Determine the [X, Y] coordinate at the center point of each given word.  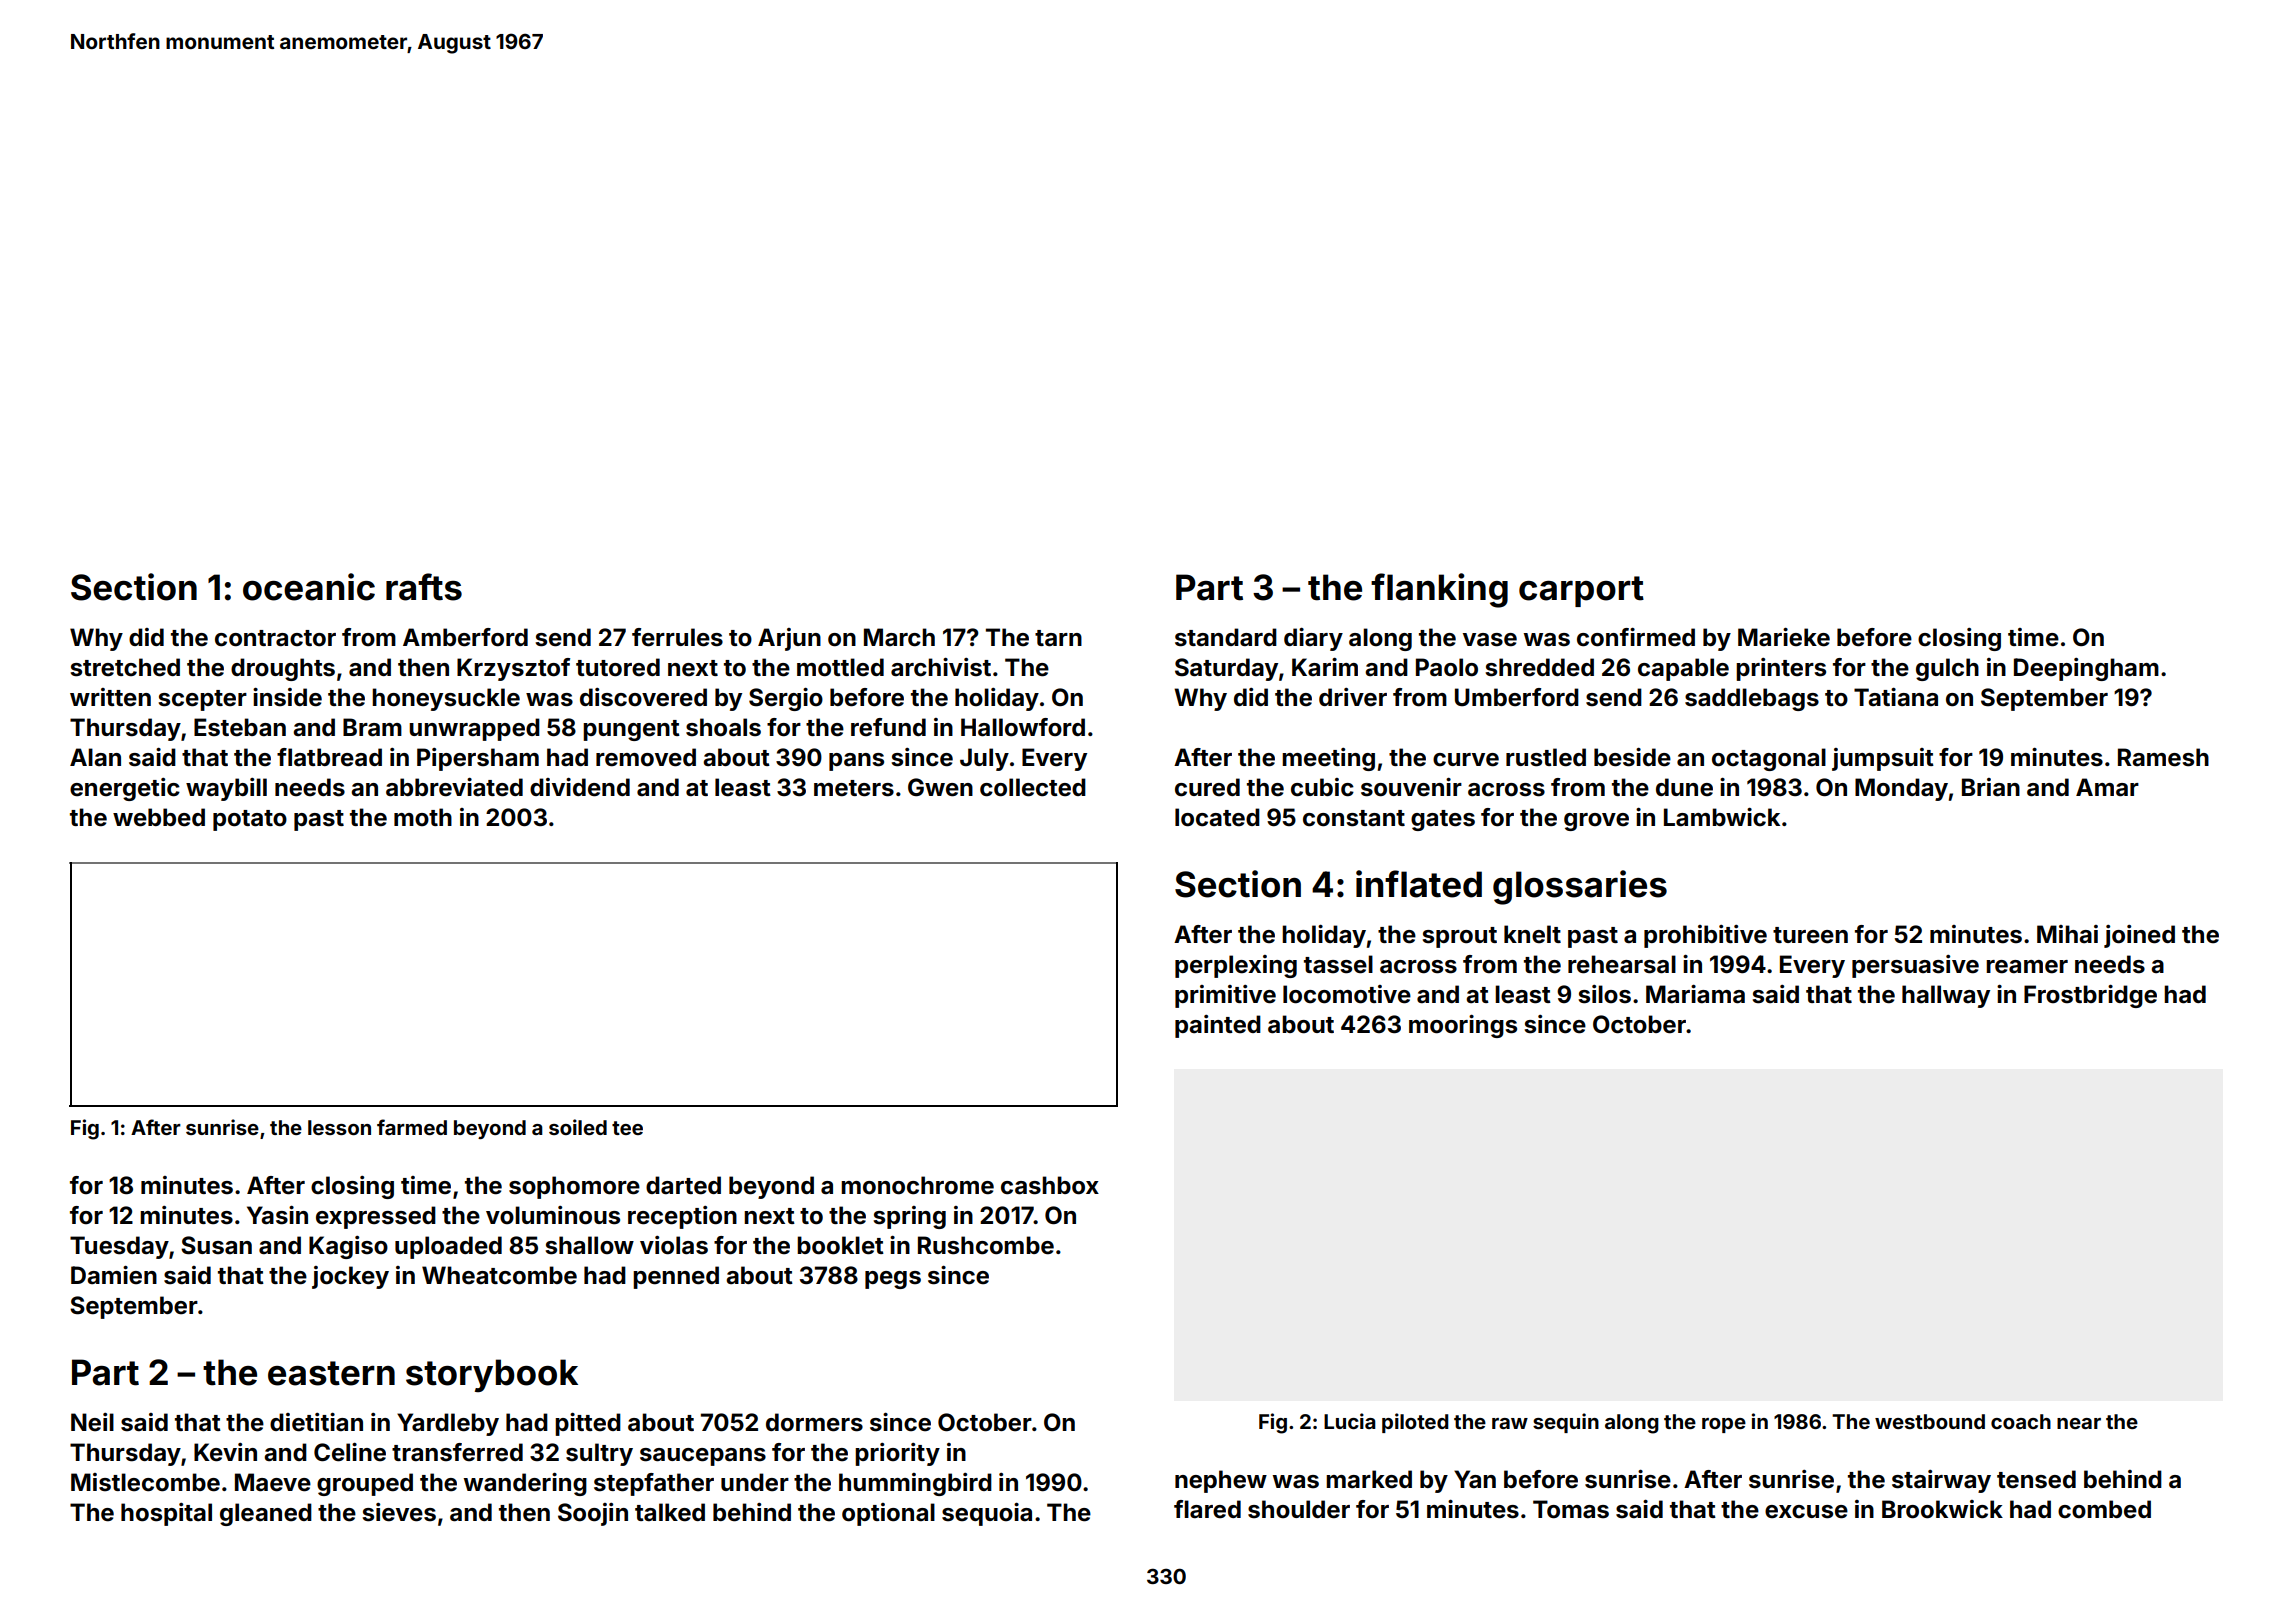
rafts [424, 587]
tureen [1810, 935]
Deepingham [2086, 669]
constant [1354, 818]
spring [909, 1217]
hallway [1946, 996]
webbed [159, 817]
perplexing [1236, 966]
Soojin [593, 1514]
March [899, 637]
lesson [339, 1127]
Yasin [277, 1215]
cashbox [1050, 1185]
